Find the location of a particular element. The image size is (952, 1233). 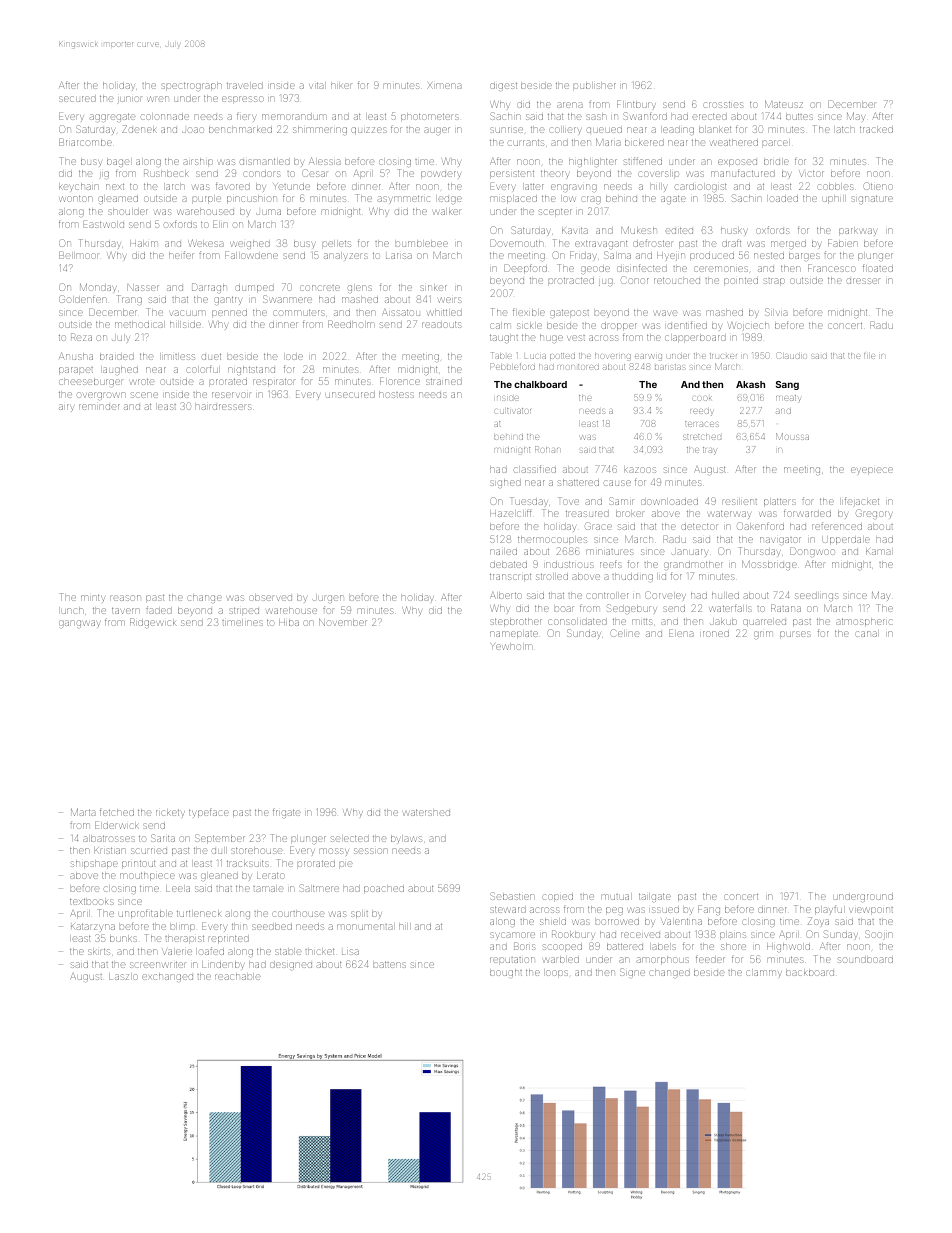

memorandum is located at coordinates (294, 117).
